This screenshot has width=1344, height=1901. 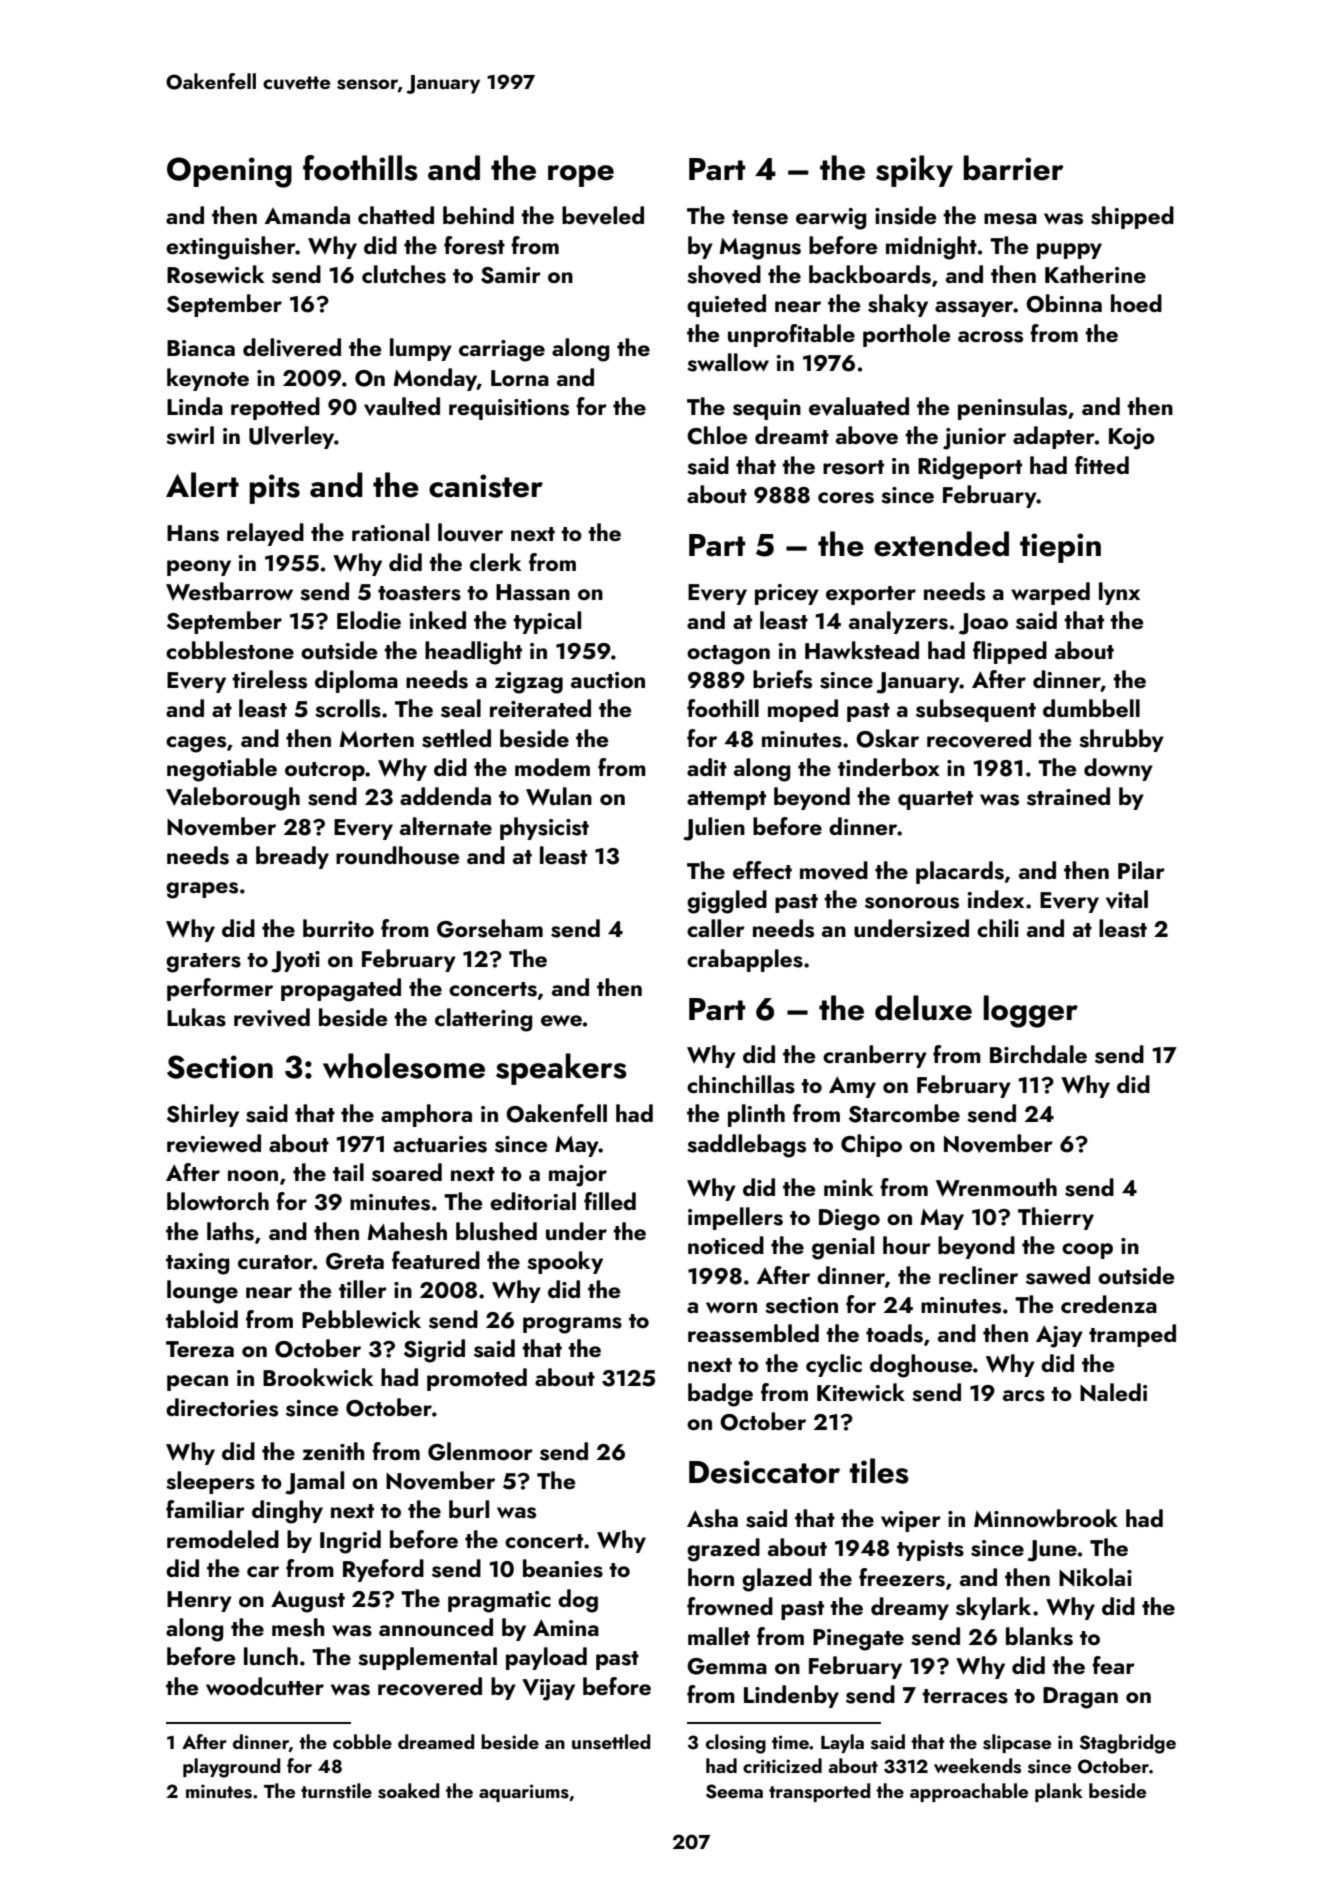 What do you see at coordinates (196, 1017) in the screenshot?
I see `Lukas` at bounding box center [196, 1017].
